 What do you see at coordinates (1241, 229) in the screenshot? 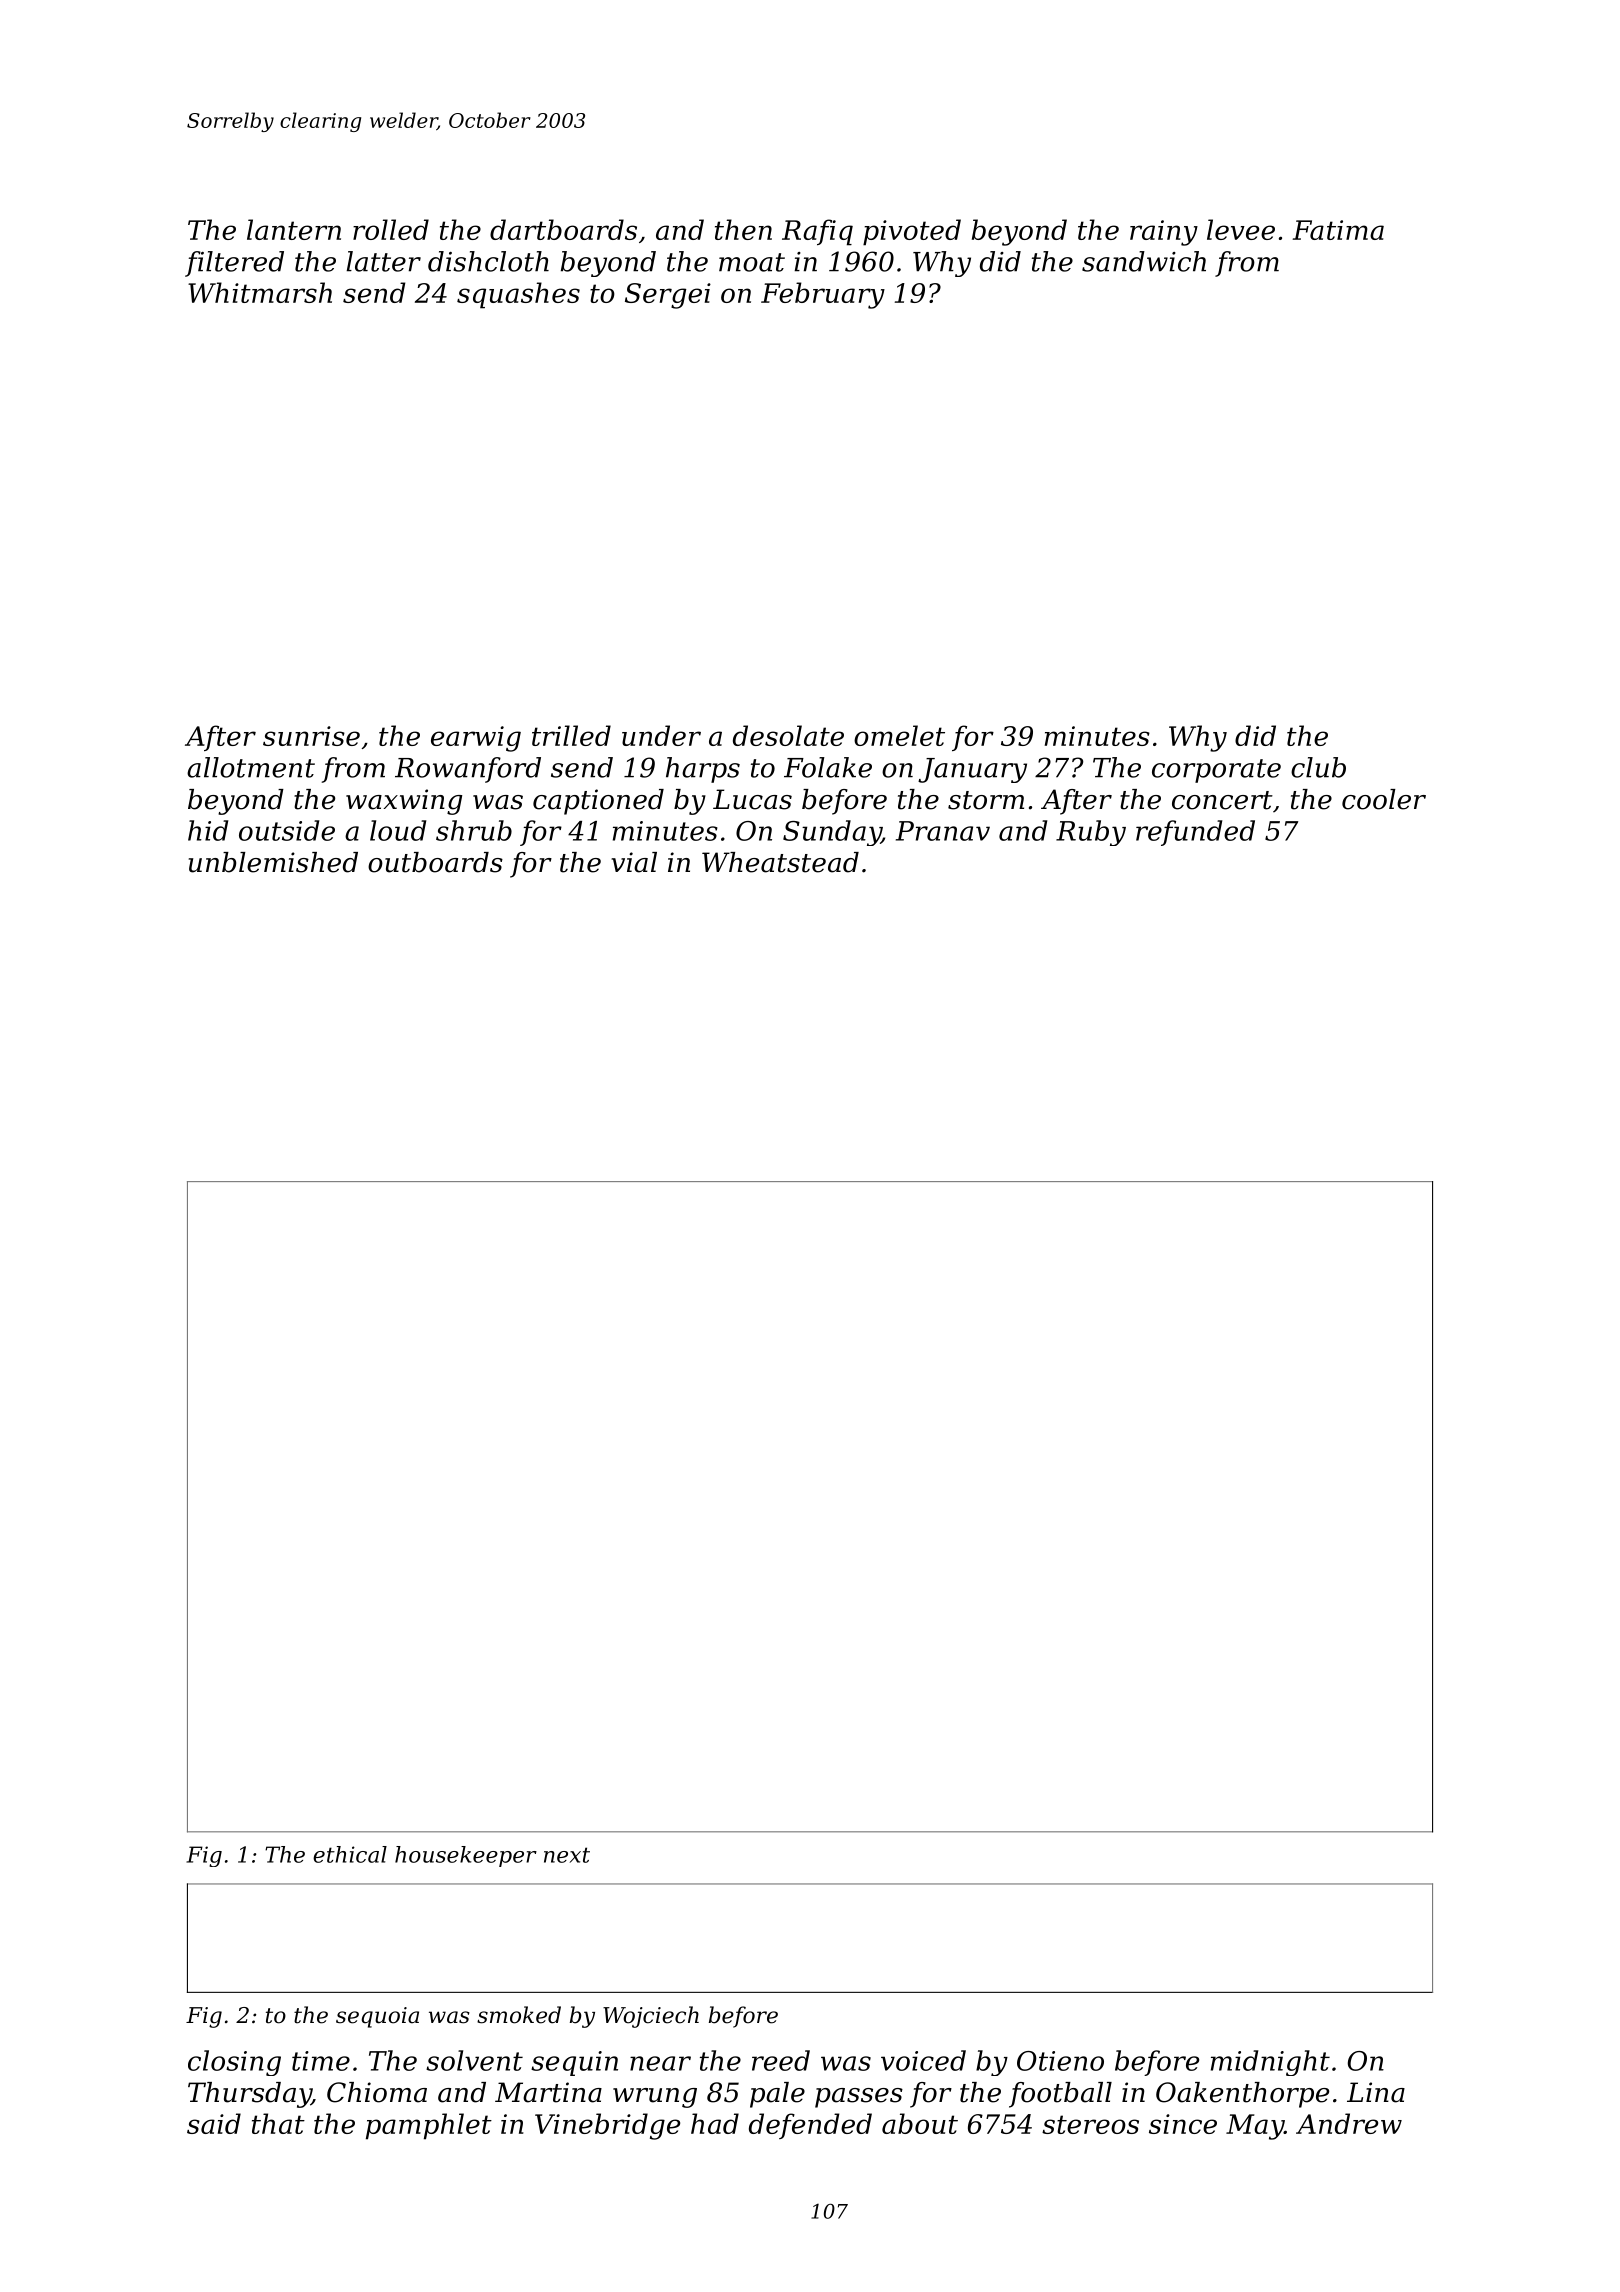
I see `levee` at bounding box center [1241, 229].
